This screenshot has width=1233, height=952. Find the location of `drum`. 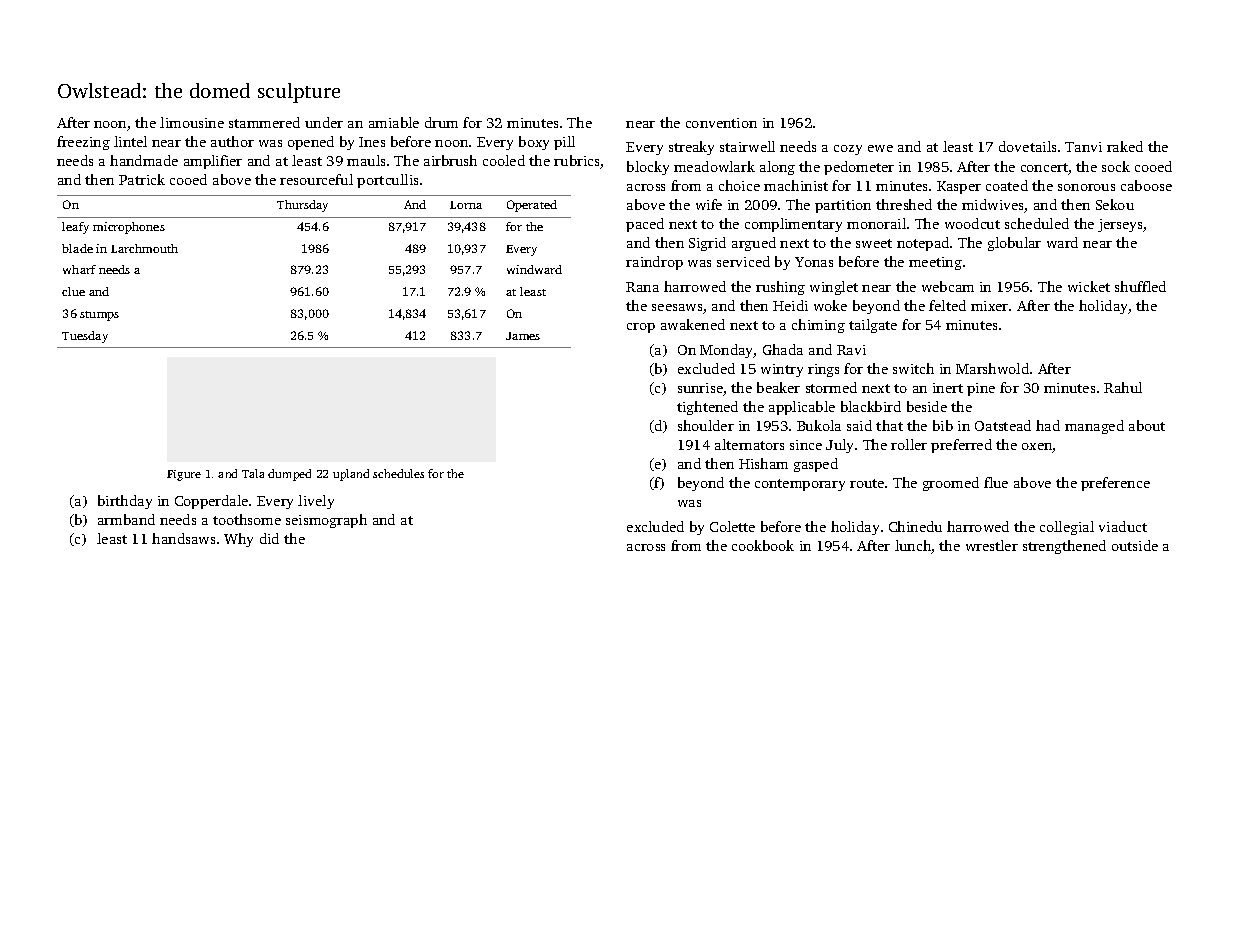

drum is located at coordinates (441, 122).
